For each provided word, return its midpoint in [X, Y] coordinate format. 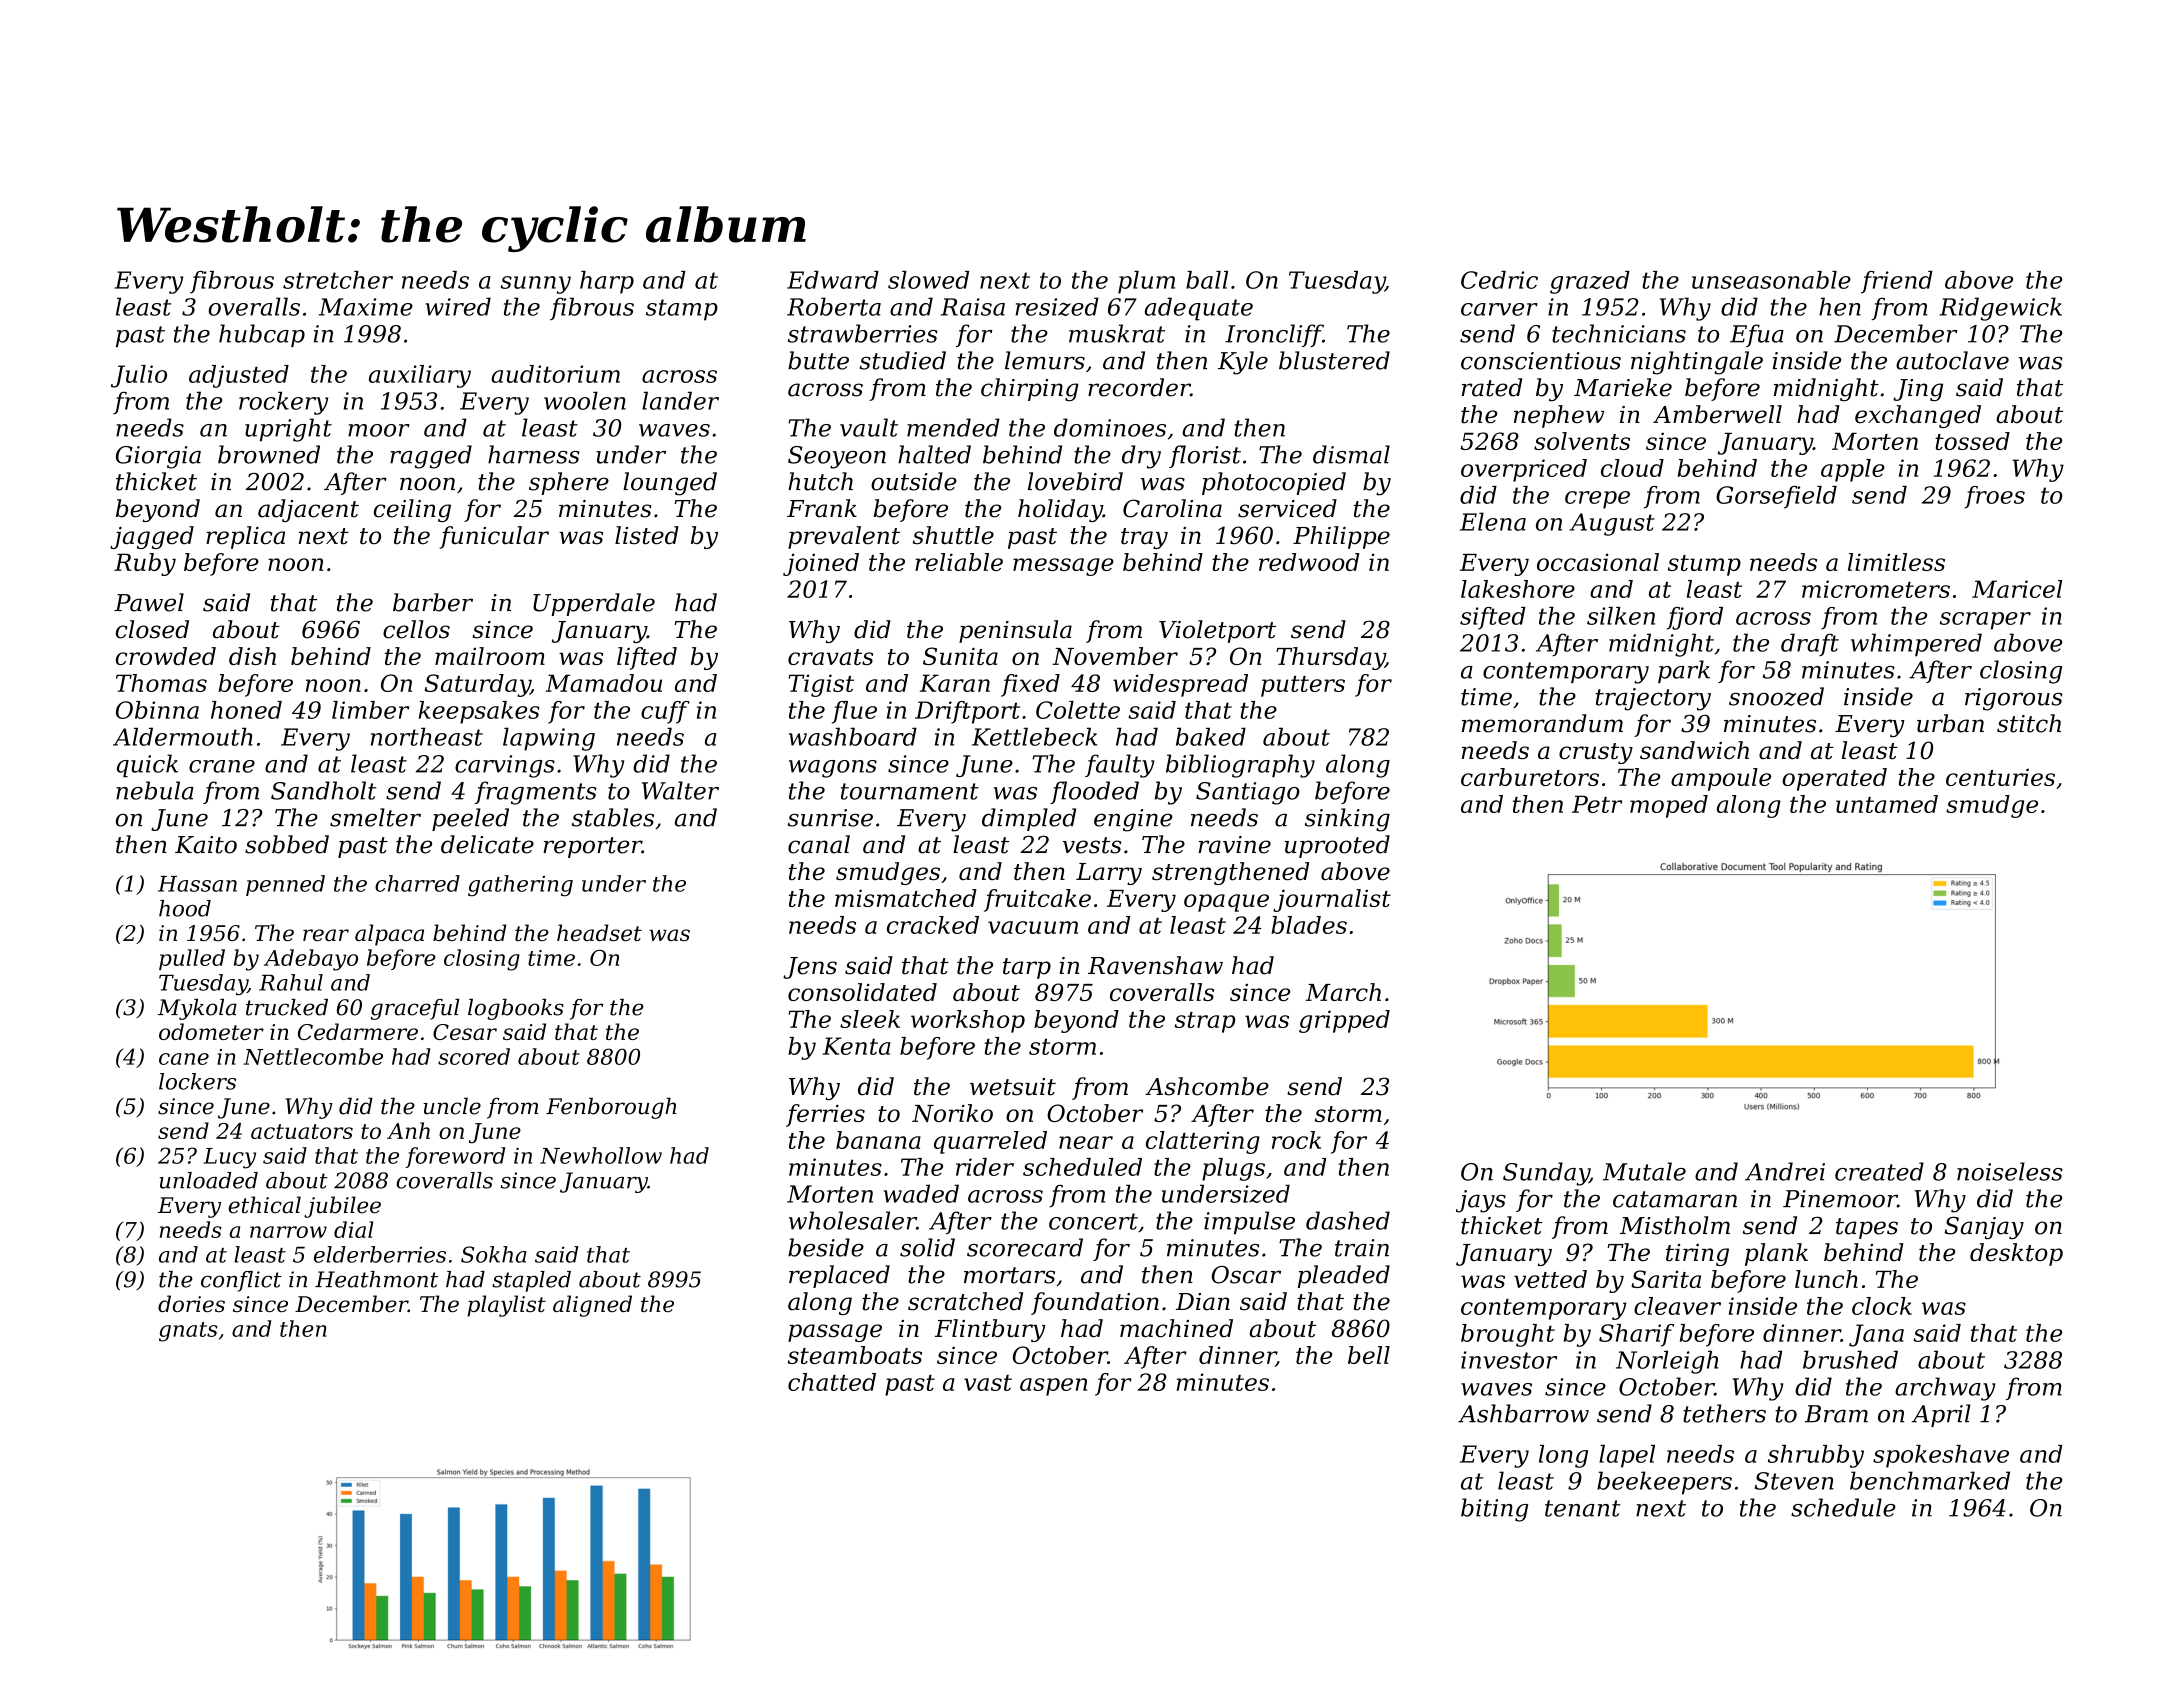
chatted [832, 1382]
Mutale [1644, 1171]
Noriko [952, 1113]
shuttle [953, 535]
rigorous [2014, 699]
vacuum [1033, 927]
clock [1882, 1306]
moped [1669, 806]
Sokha [494, 1254]
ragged [431, 457]
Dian [1203, 1302]
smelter [375, 817]
